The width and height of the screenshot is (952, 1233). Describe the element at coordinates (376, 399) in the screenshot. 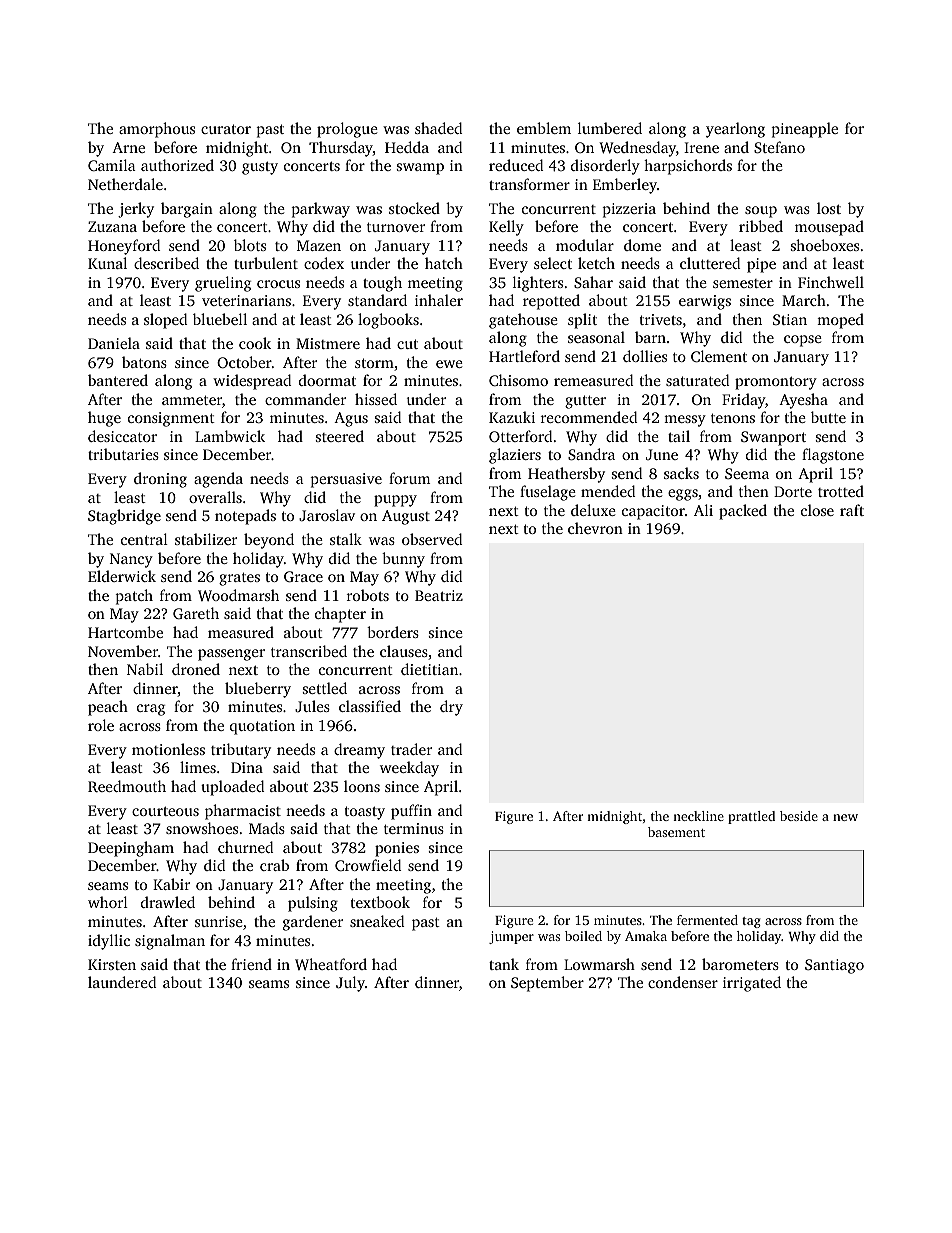

I see `hissed` at that location.
